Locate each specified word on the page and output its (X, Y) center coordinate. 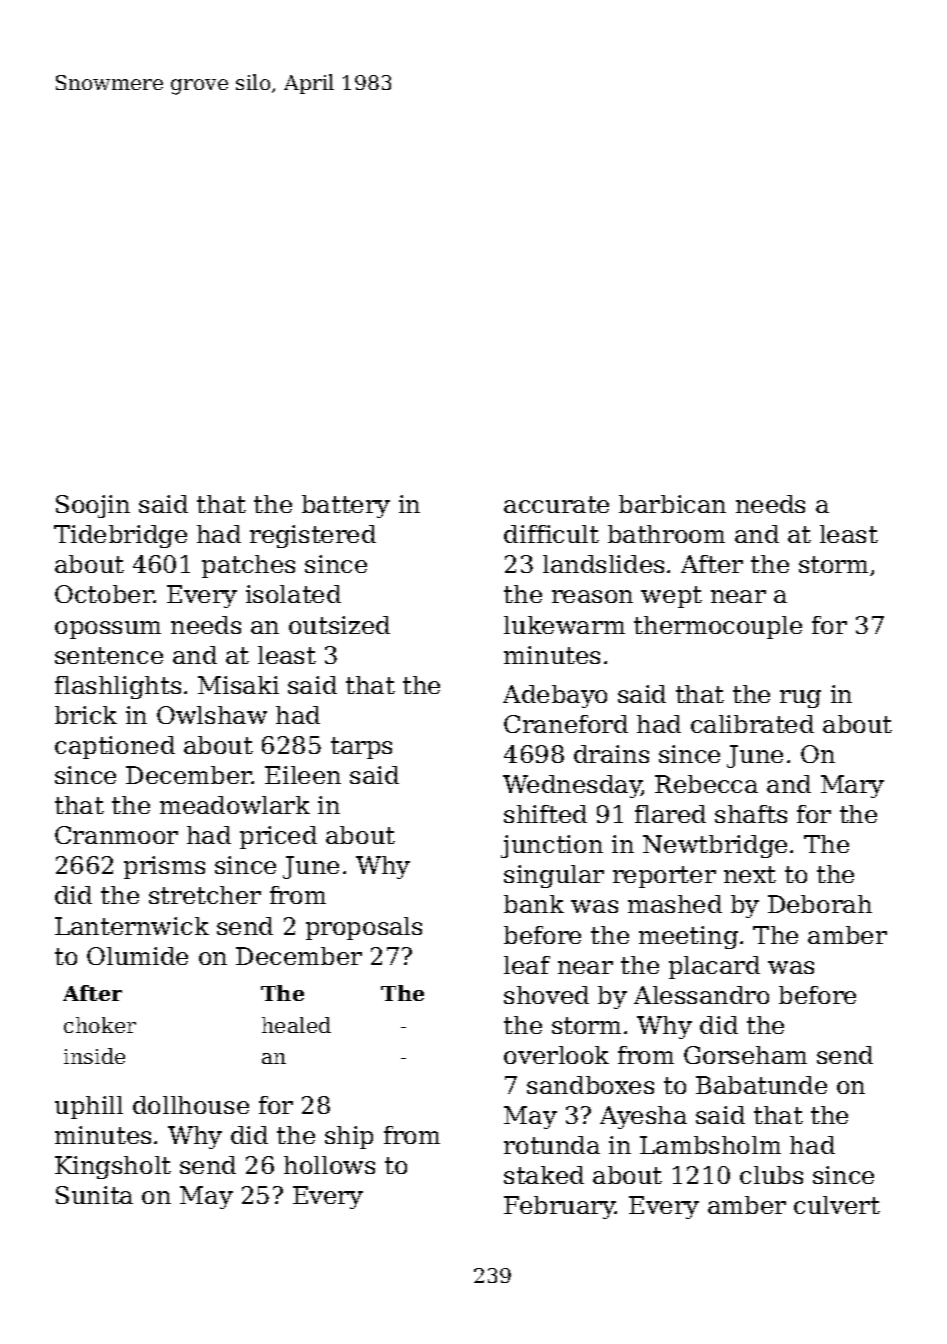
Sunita (94, 1195)
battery (346, 506)
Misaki (238, 685)
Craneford (566, 724)
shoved (546, 995)
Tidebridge (120, 536)
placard (714, 967)
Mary (852, 786)
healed (296, 1025)
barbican (672, 504)
